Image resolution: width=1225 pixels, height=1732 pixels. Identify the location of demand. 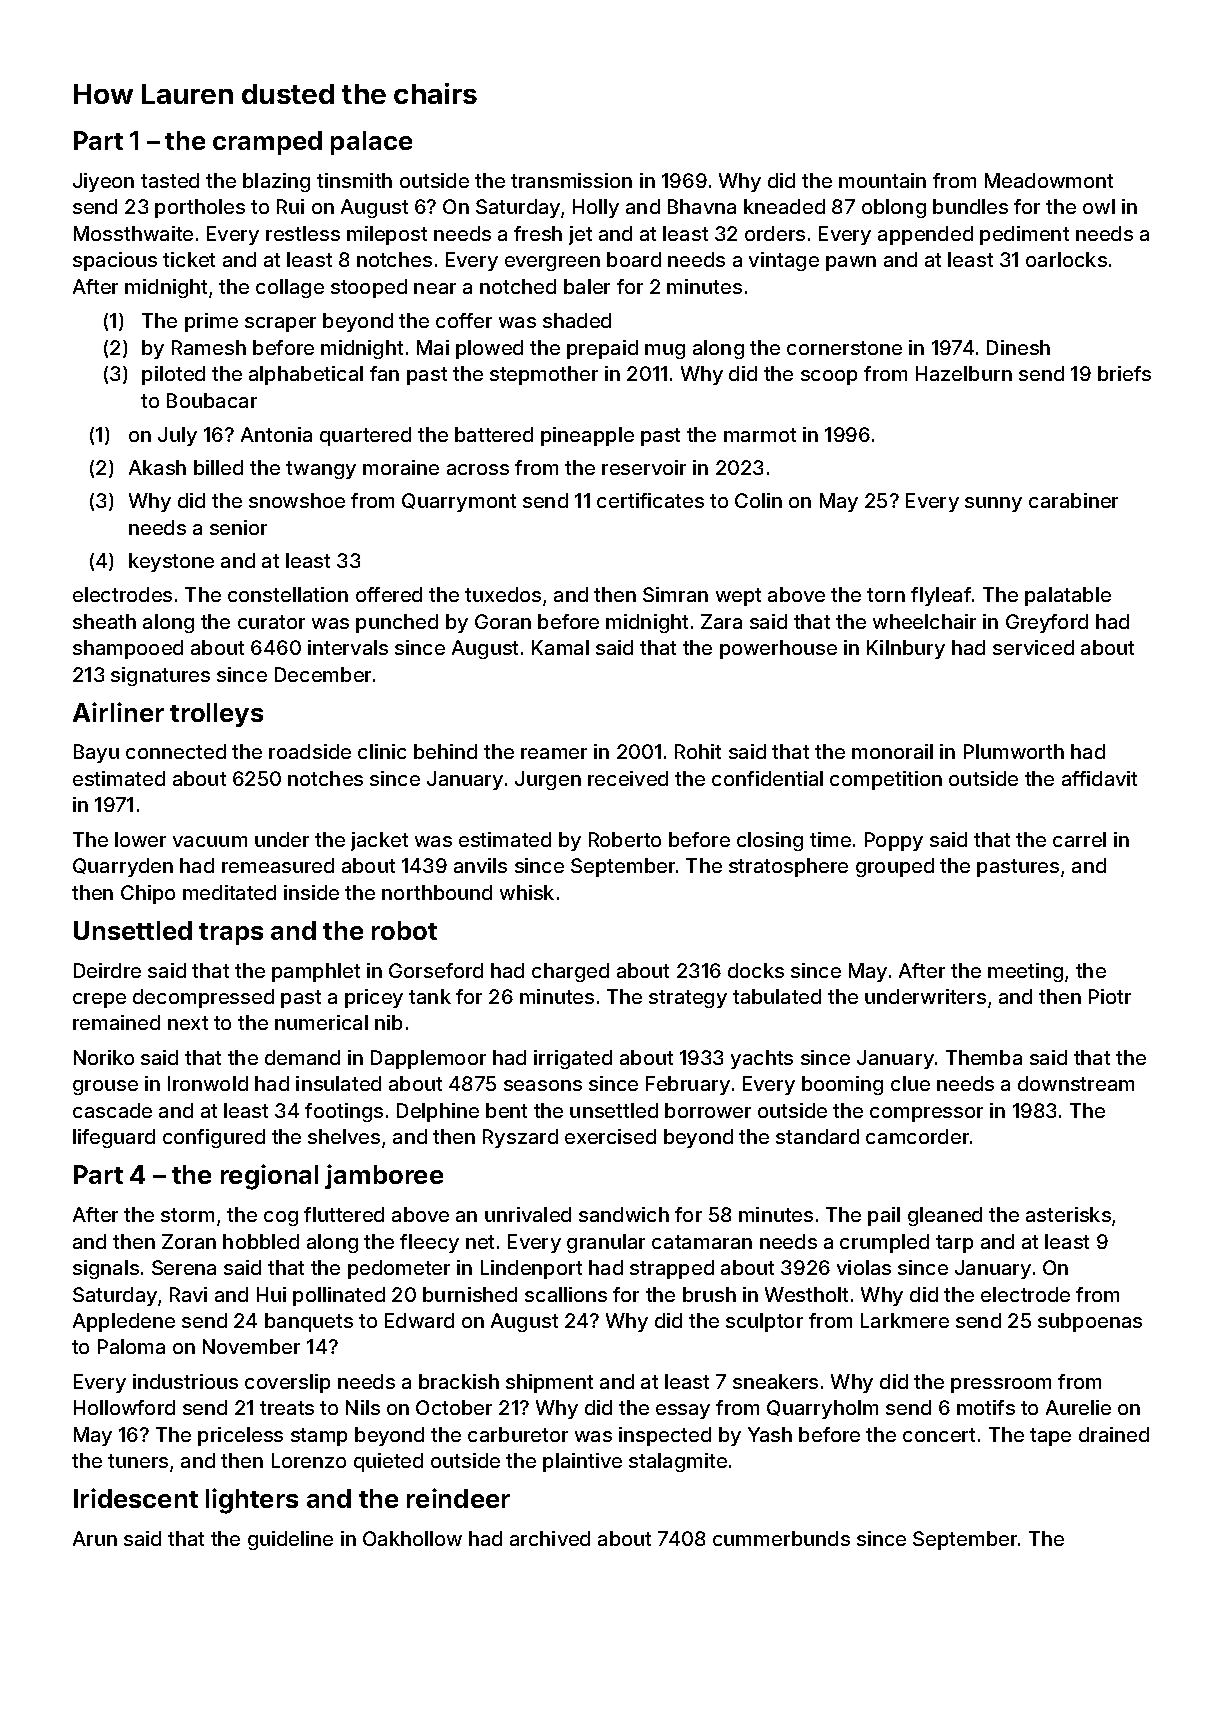
(302, 1057).
